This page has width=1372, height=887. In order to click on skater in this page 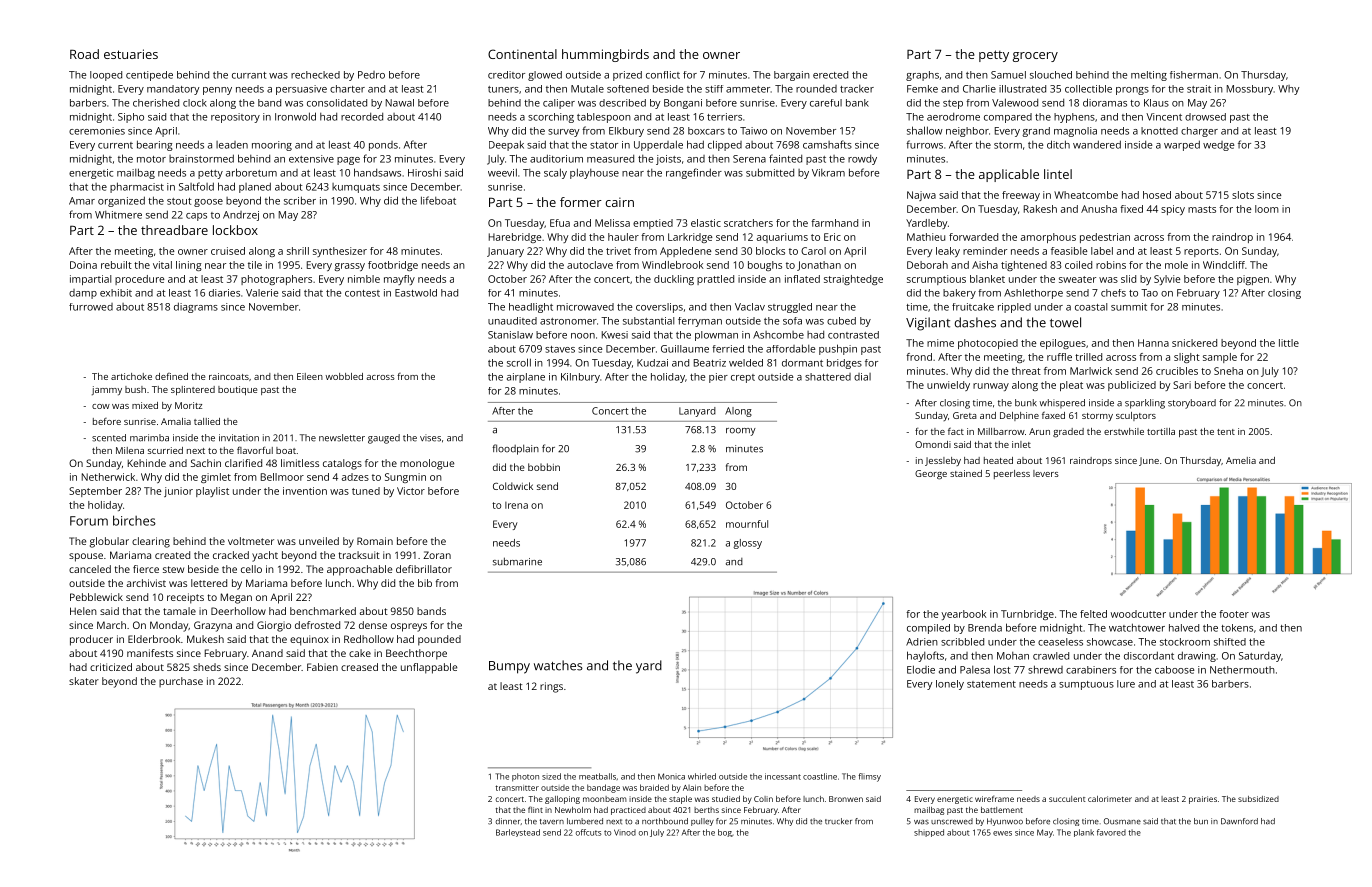, I will do `click(84, 681)`.
